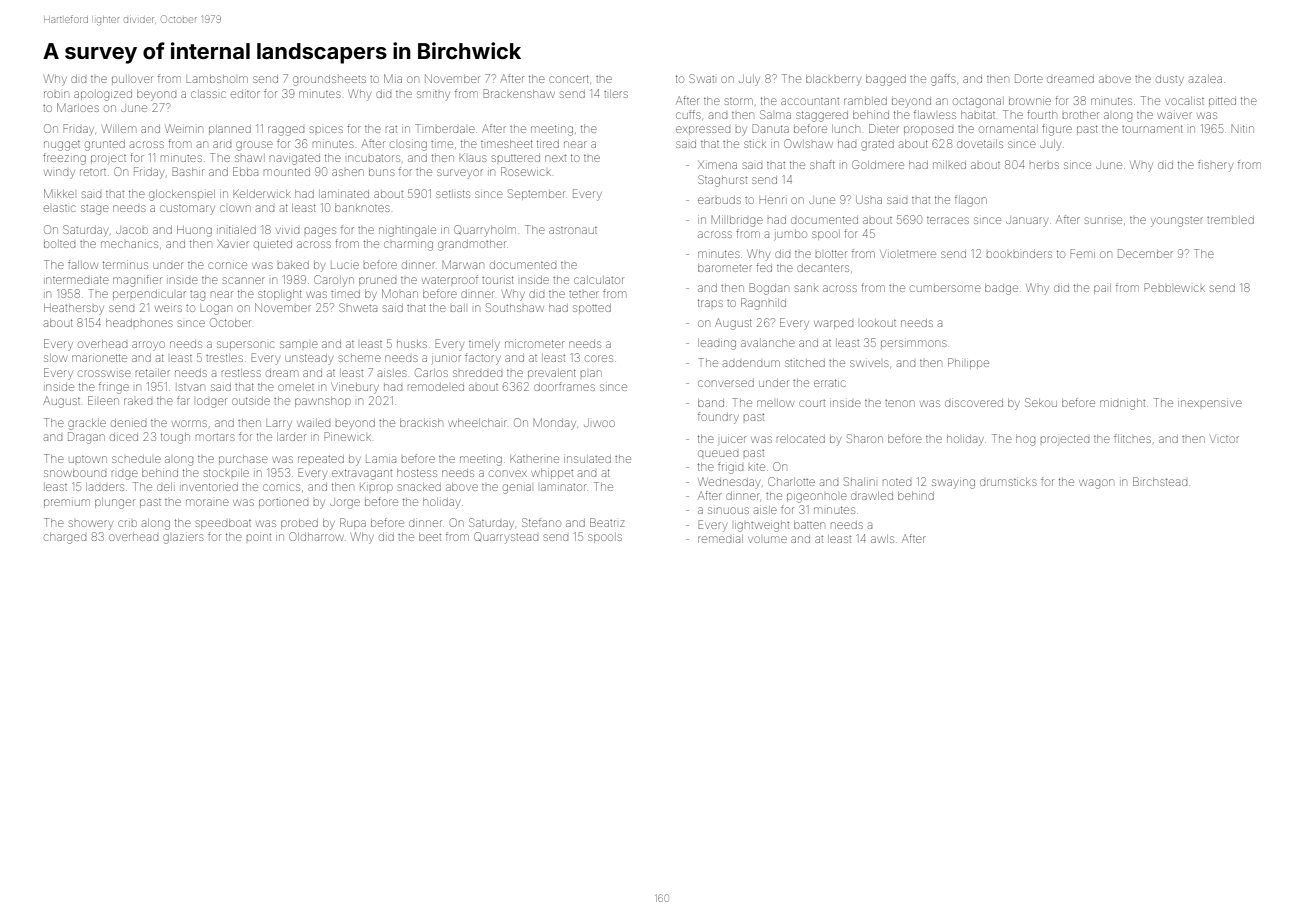 The image size is (1308, 924). What do you see at coordinates (86, 438) in the document?
I see `Dragan` at bounding box center [86, 438].
